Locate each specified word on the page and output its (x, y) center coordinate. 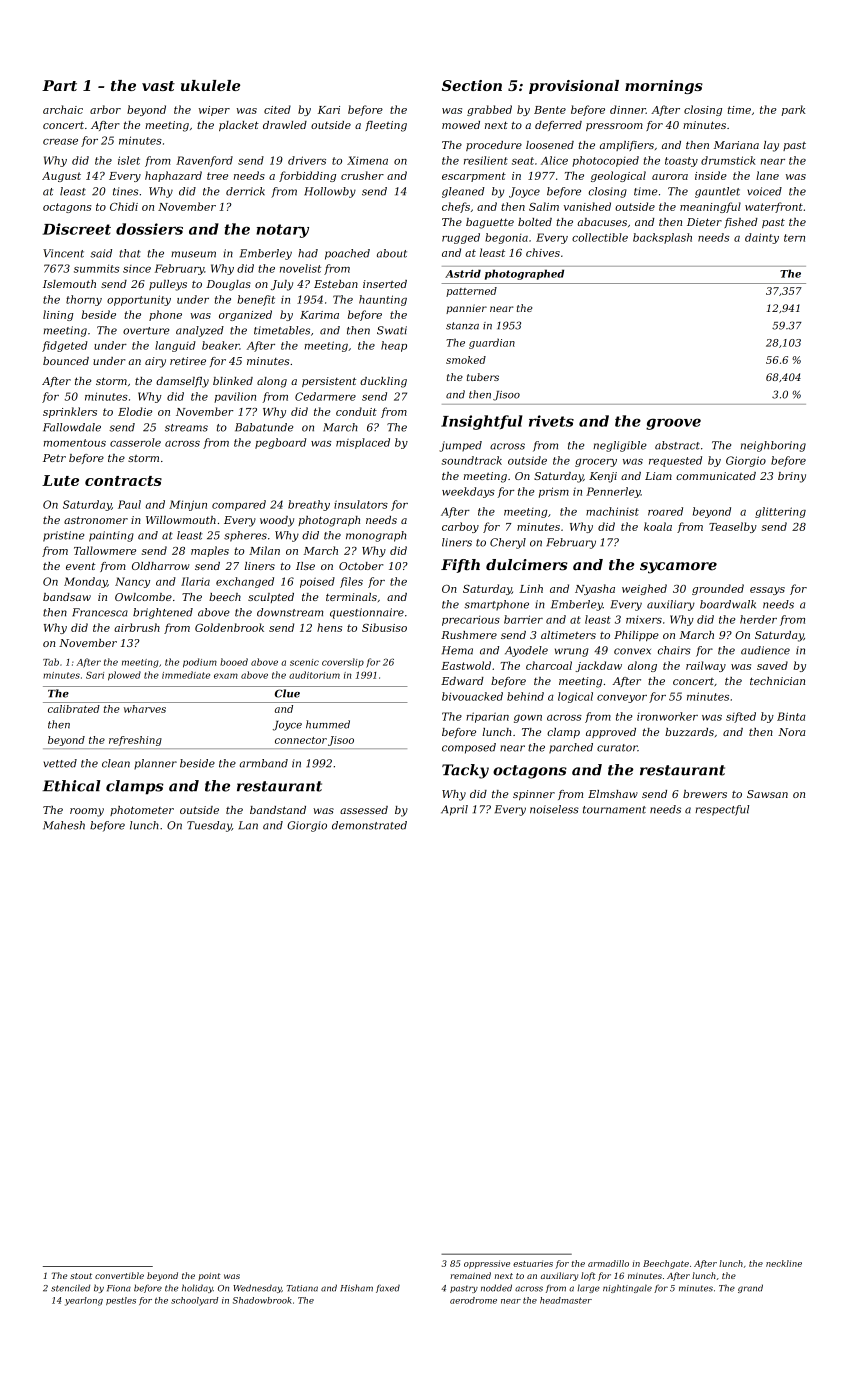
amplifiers (627, 146)
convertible (119, 1275)
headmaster (566, 1300)
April (454, 810)
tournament (614, 810)
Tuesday (209, 826)
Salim (544, 206)
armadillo (608, 1263)
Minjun (188, 505)
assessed (364, 810)
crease (60, 142)
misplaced (363, 443)
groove (673, 424)
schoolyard (194, 1301)
